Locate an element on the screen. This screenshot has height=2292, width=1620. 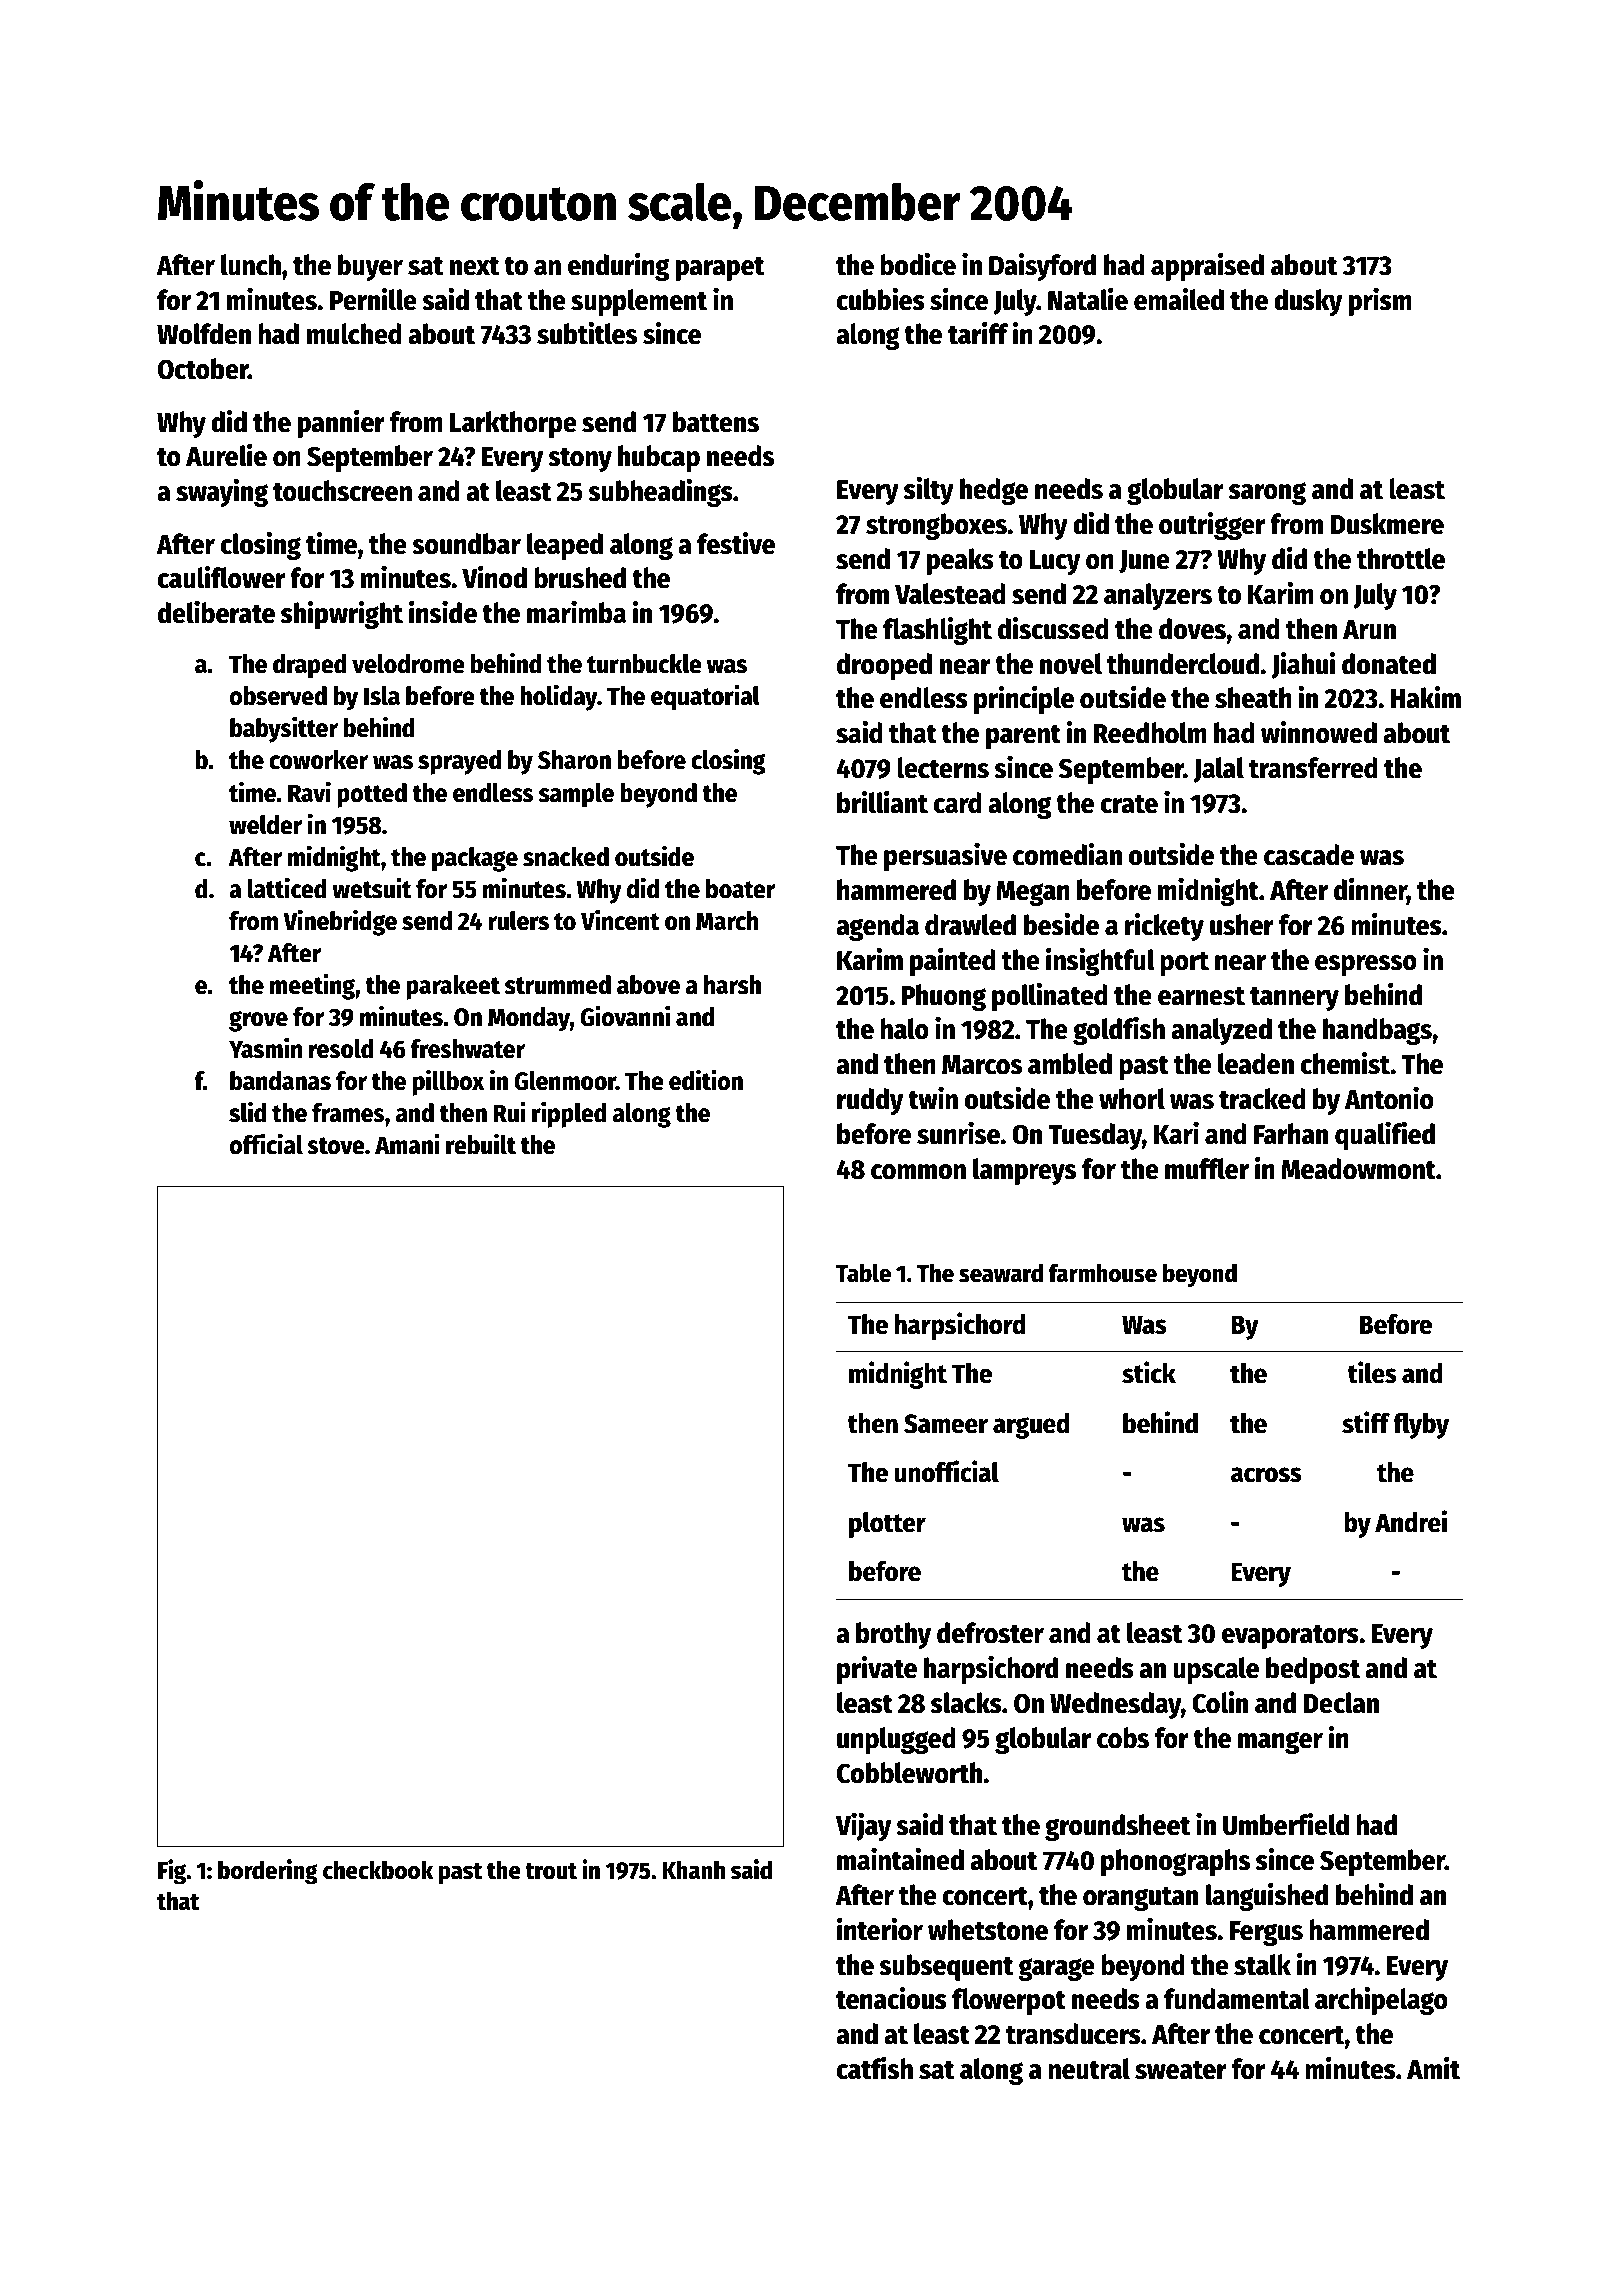
Meadowmont is located at coordinates (1358, 1169).
